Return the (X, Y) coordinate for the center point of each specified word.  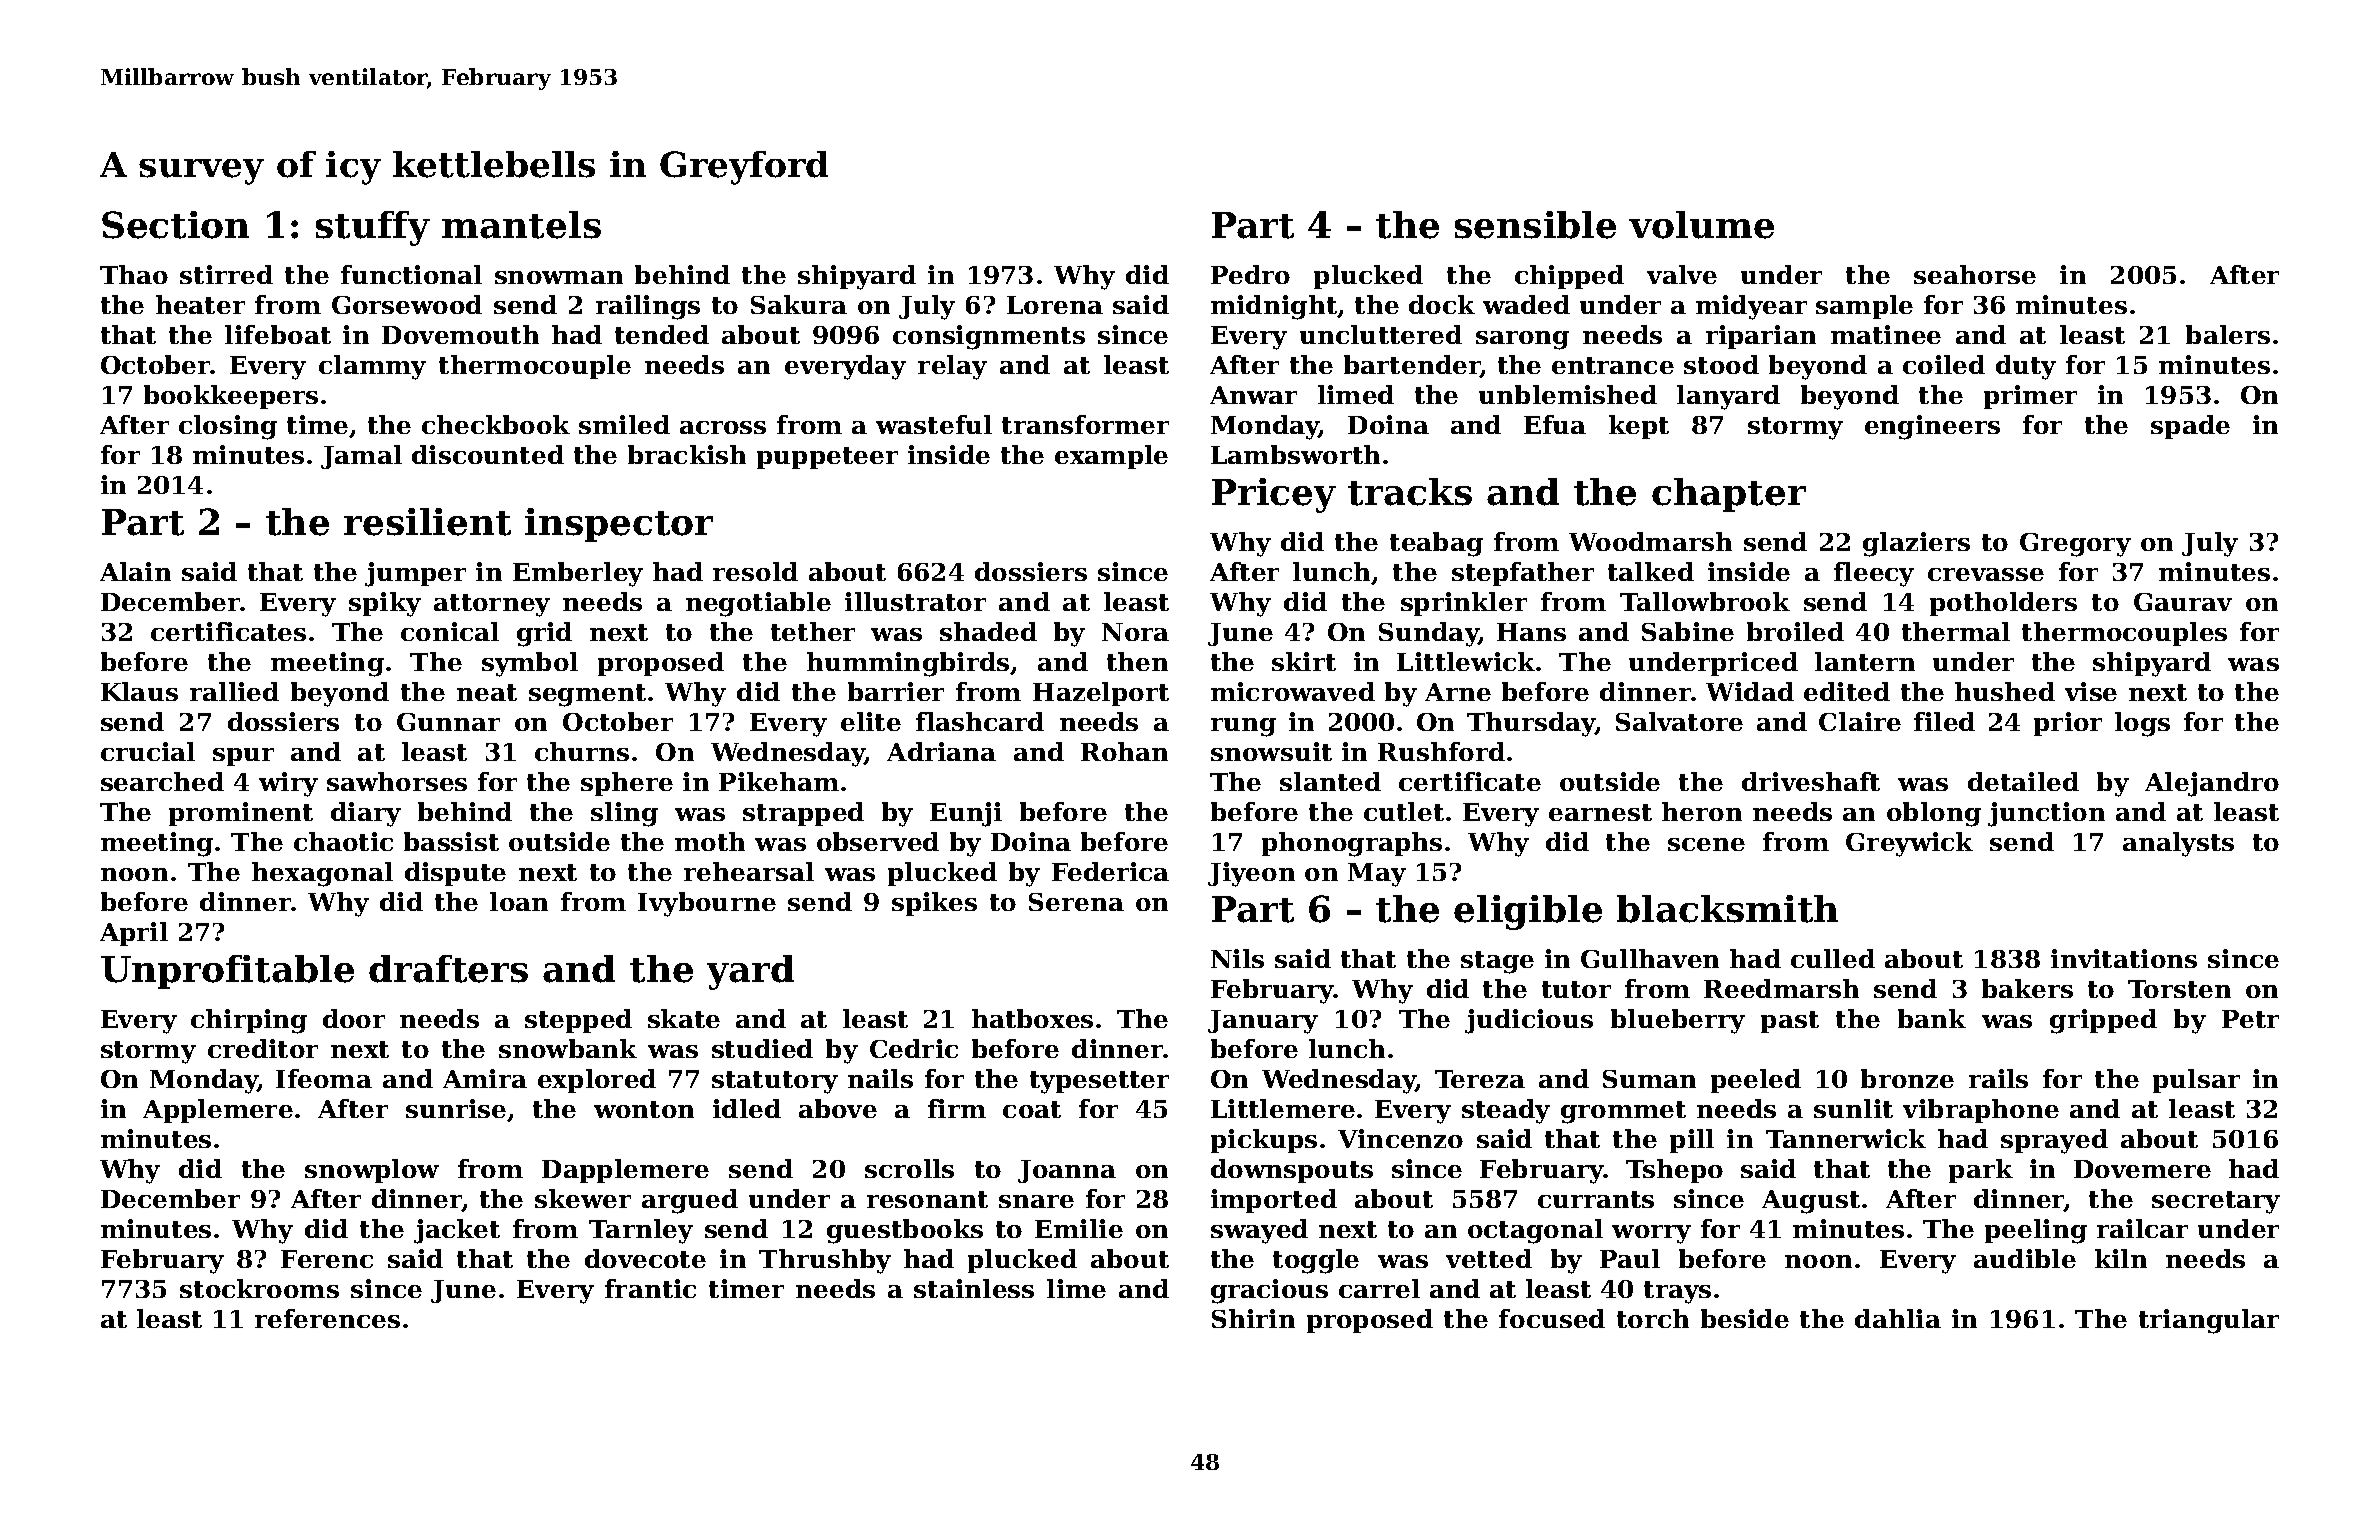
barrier (896, 691)
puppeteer (827, 458)
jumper (415, 574)
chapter (1729, 495)
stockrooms (259, 1288)
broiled (1795, 631)
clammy (372, 367)
